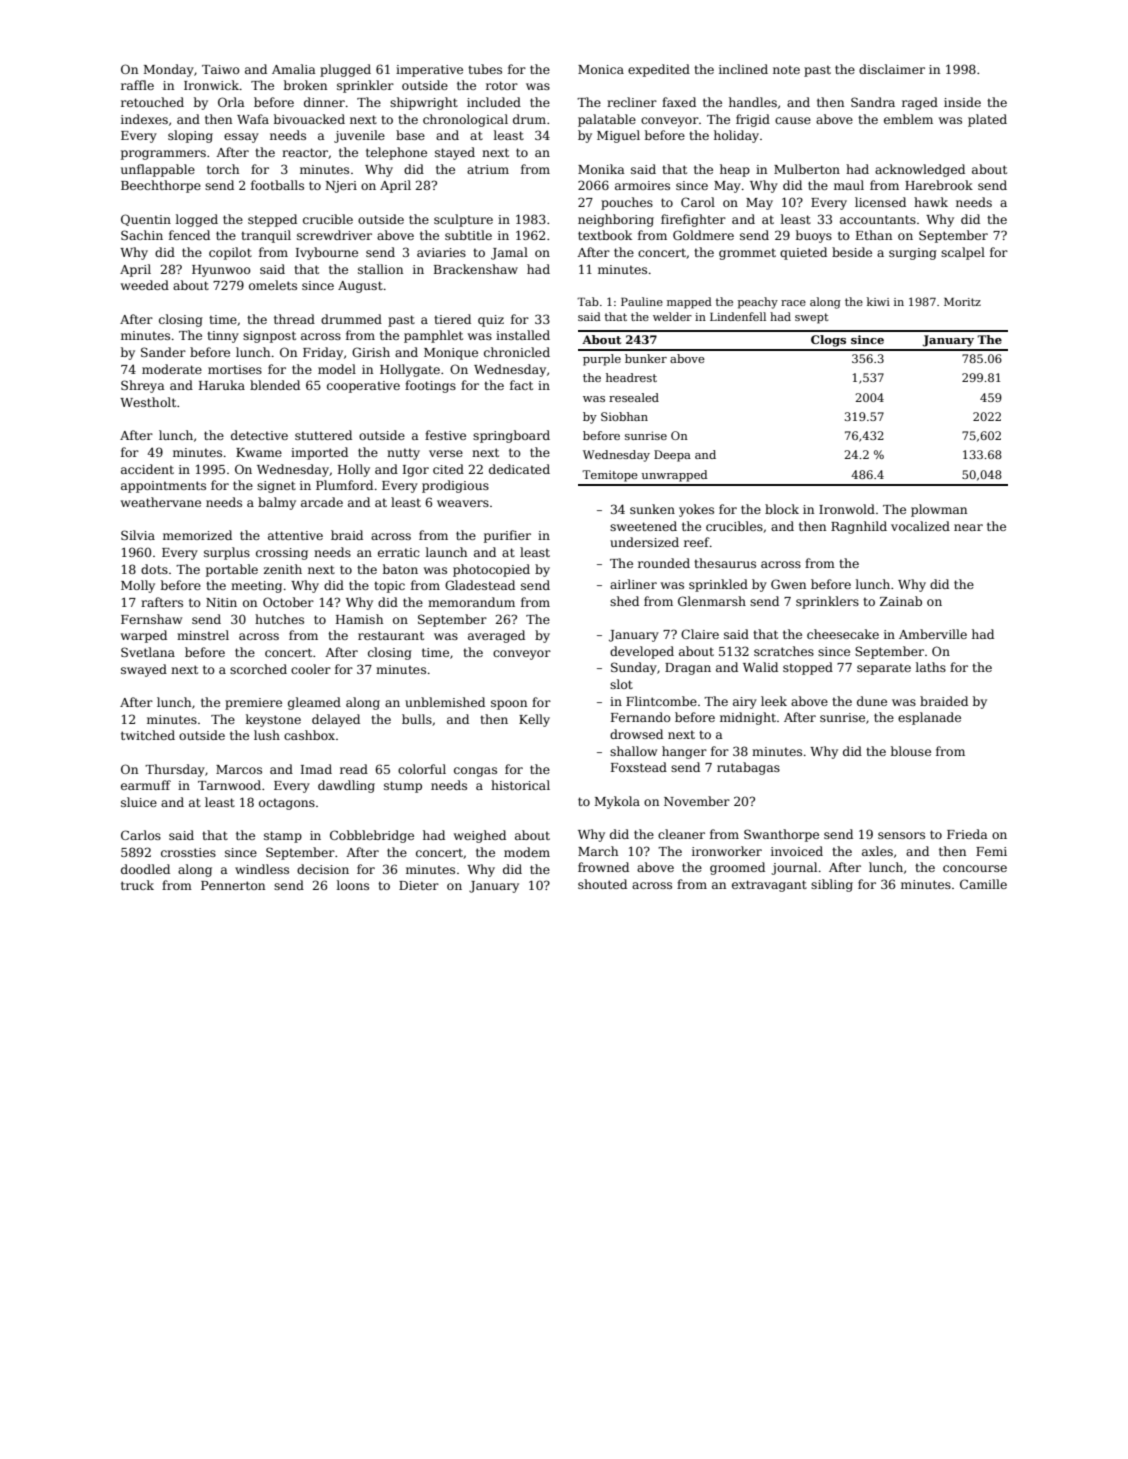 The height and width of the screenshot is (1459, 1128). Describe the element at coordinates (933, 634) in the screenshot. I see `Amberville` at that location.
